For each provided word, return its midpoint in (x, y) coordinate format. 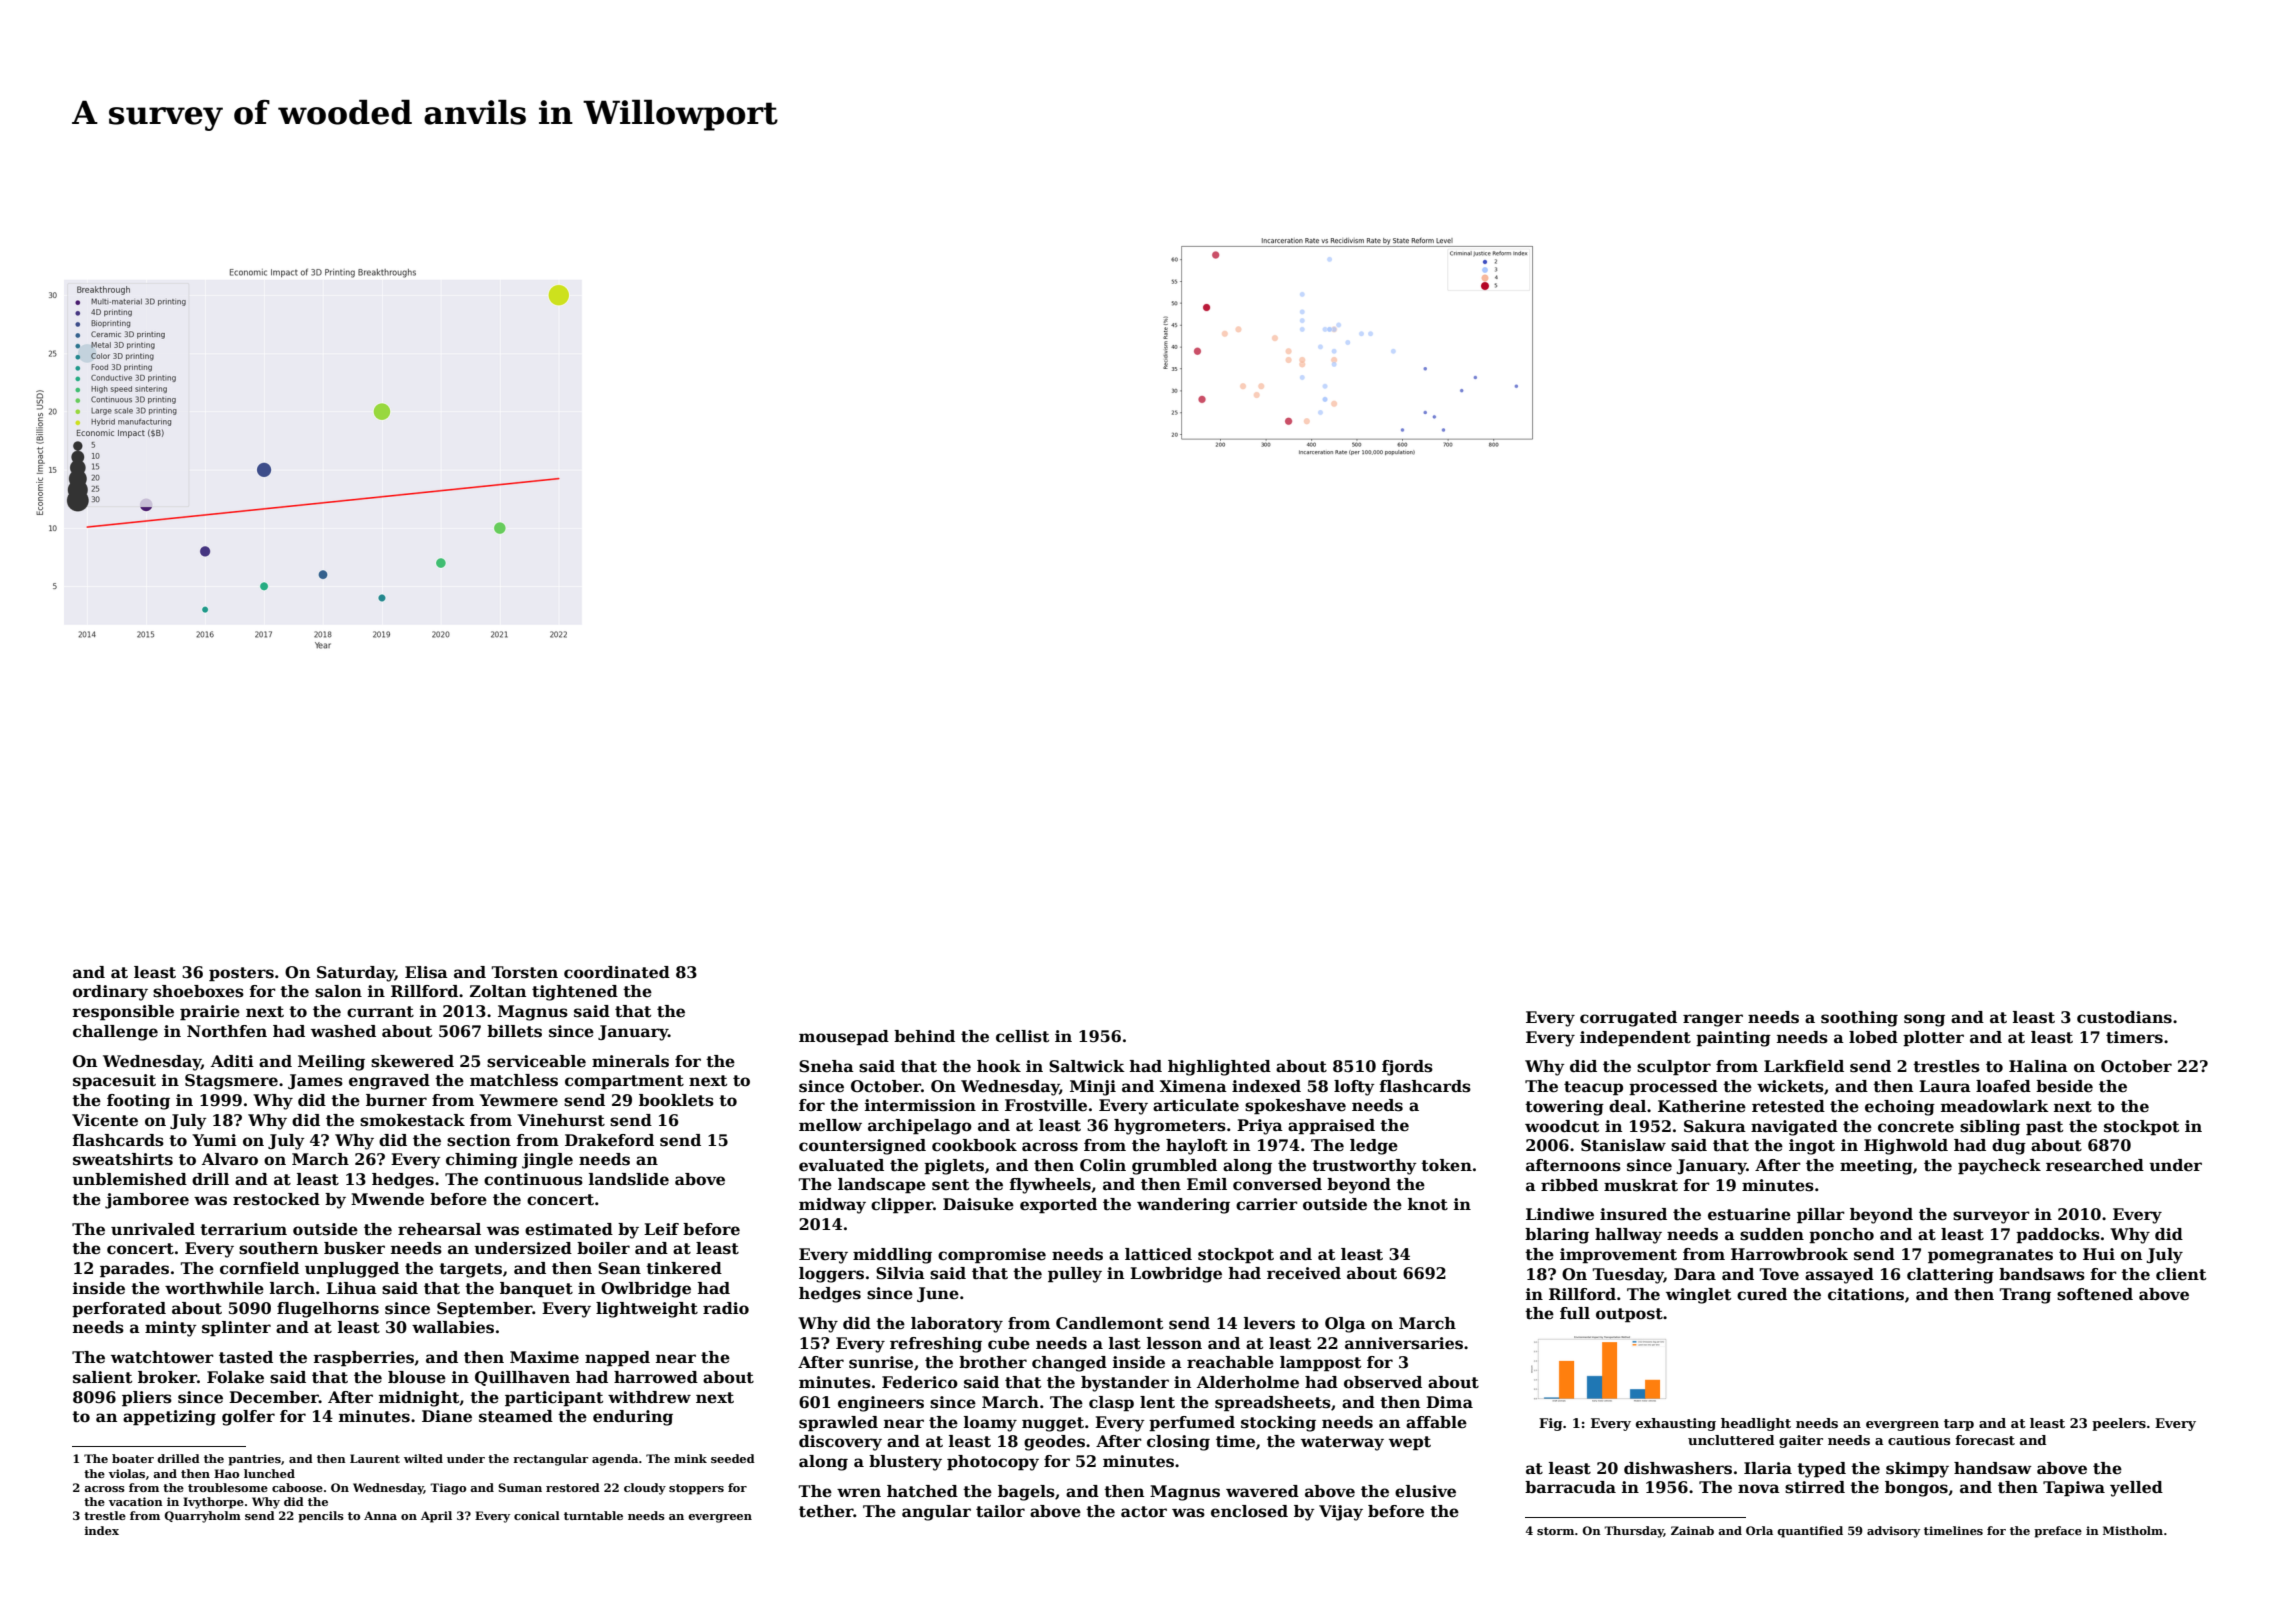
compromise (992, 1256)
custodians (2124, 1017)
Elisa (426, 972)
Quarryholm (202, 1517)
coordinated (617, 972)
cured (1762, 1294)
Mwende (387, 1199)
